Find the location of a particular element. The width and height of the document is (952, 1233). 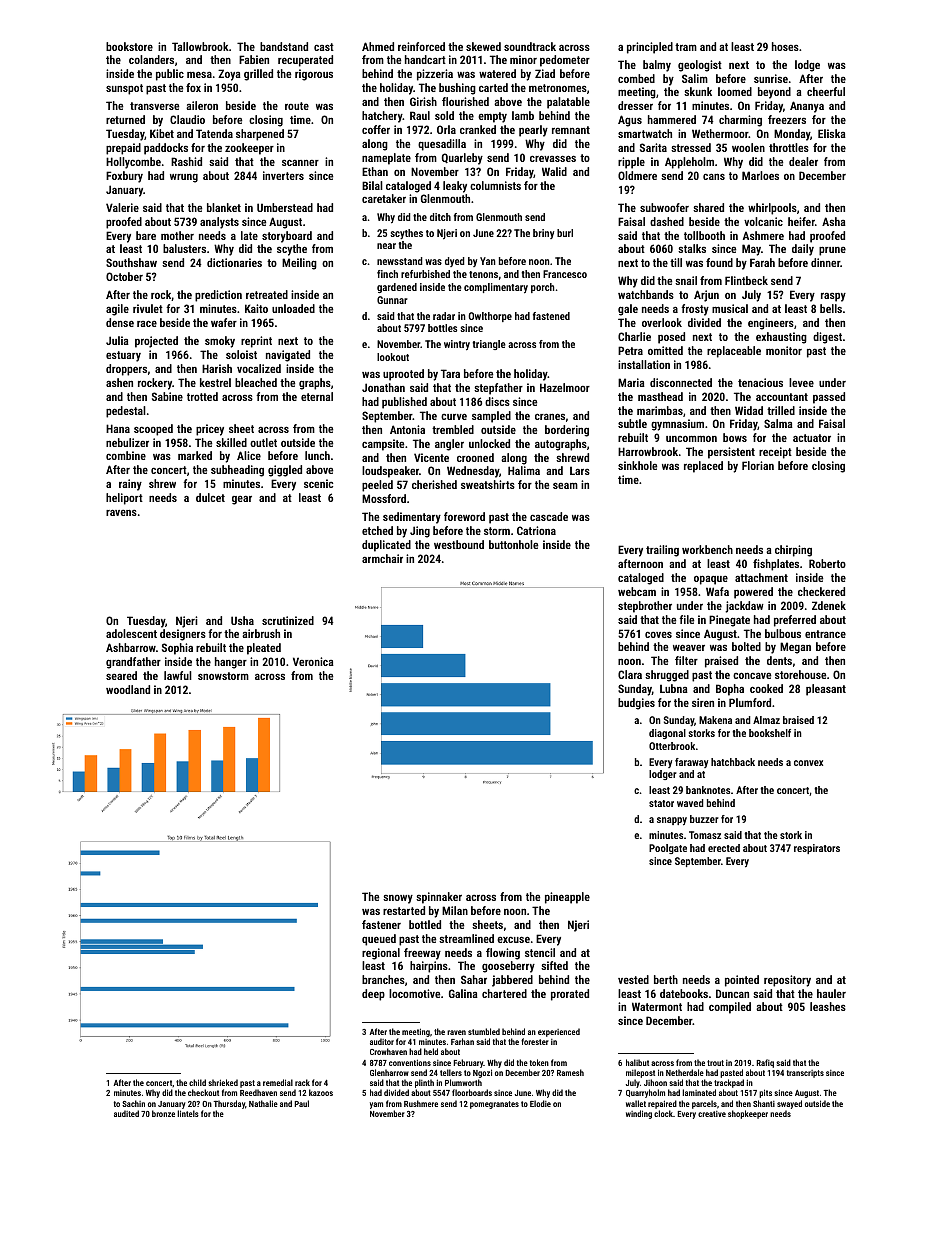

winding is located at coordinates (639, 1114).
